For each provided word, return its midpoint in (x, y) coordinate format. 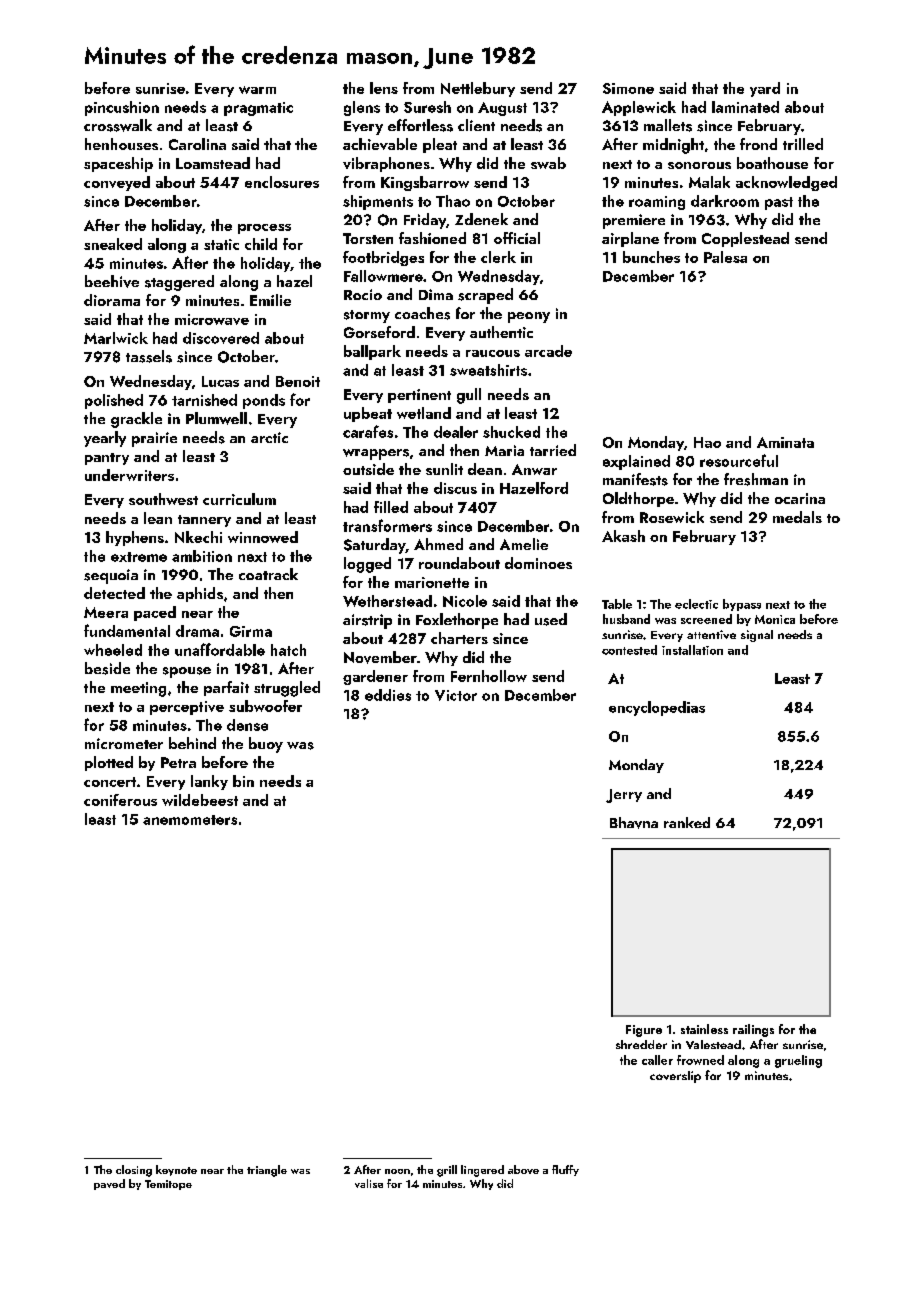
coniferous (120, 800)
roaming (657, 203)
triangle (267, 1171)
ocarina (800, 498)
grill (447, 1171)
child (261, 244)
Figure (644, 1031)
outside (368, 469)
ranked (687, 822)
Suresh (427, 107)
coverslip (675, 1077)
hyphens (135, 538)
